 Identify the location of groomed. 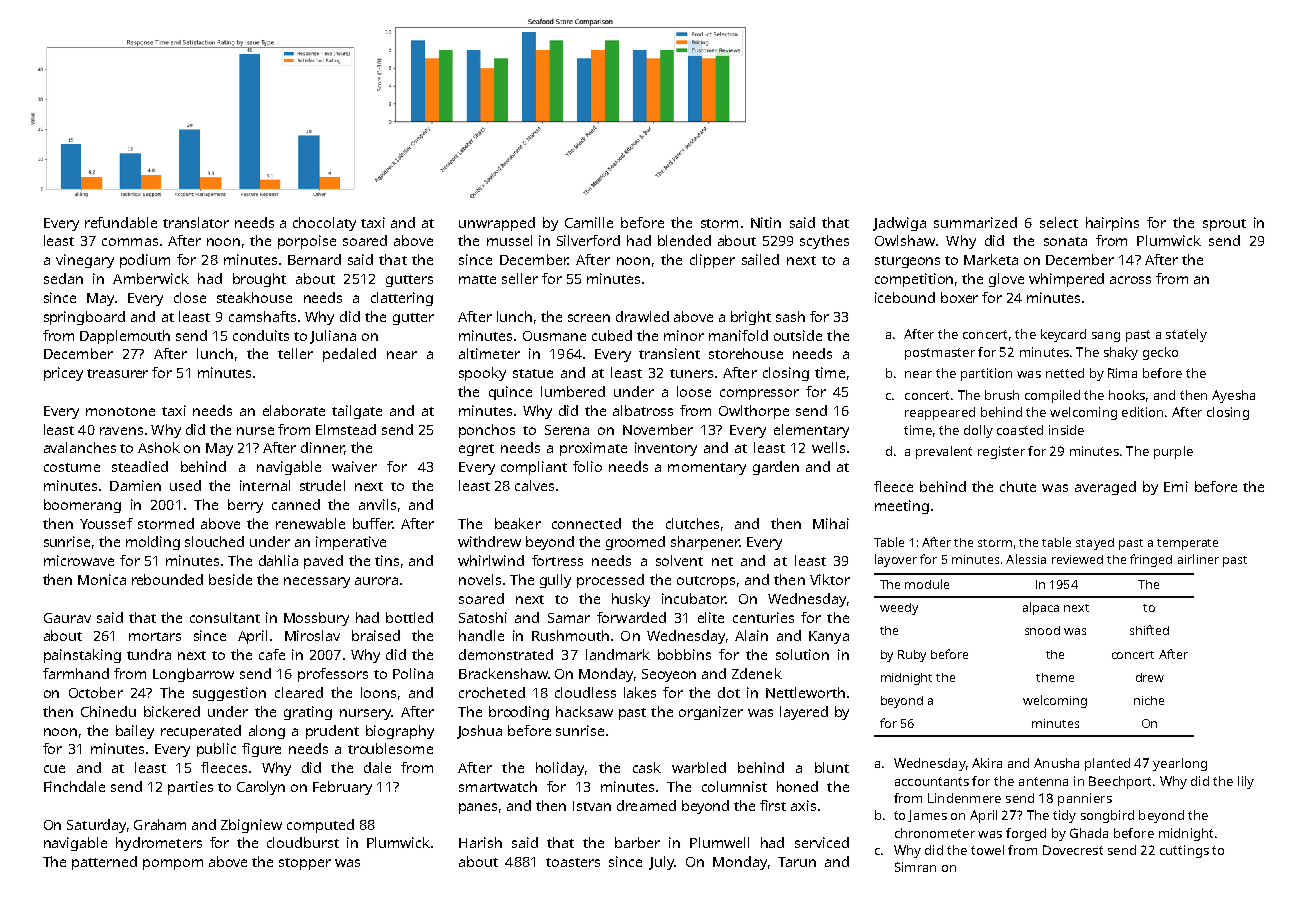
(635, 543).
